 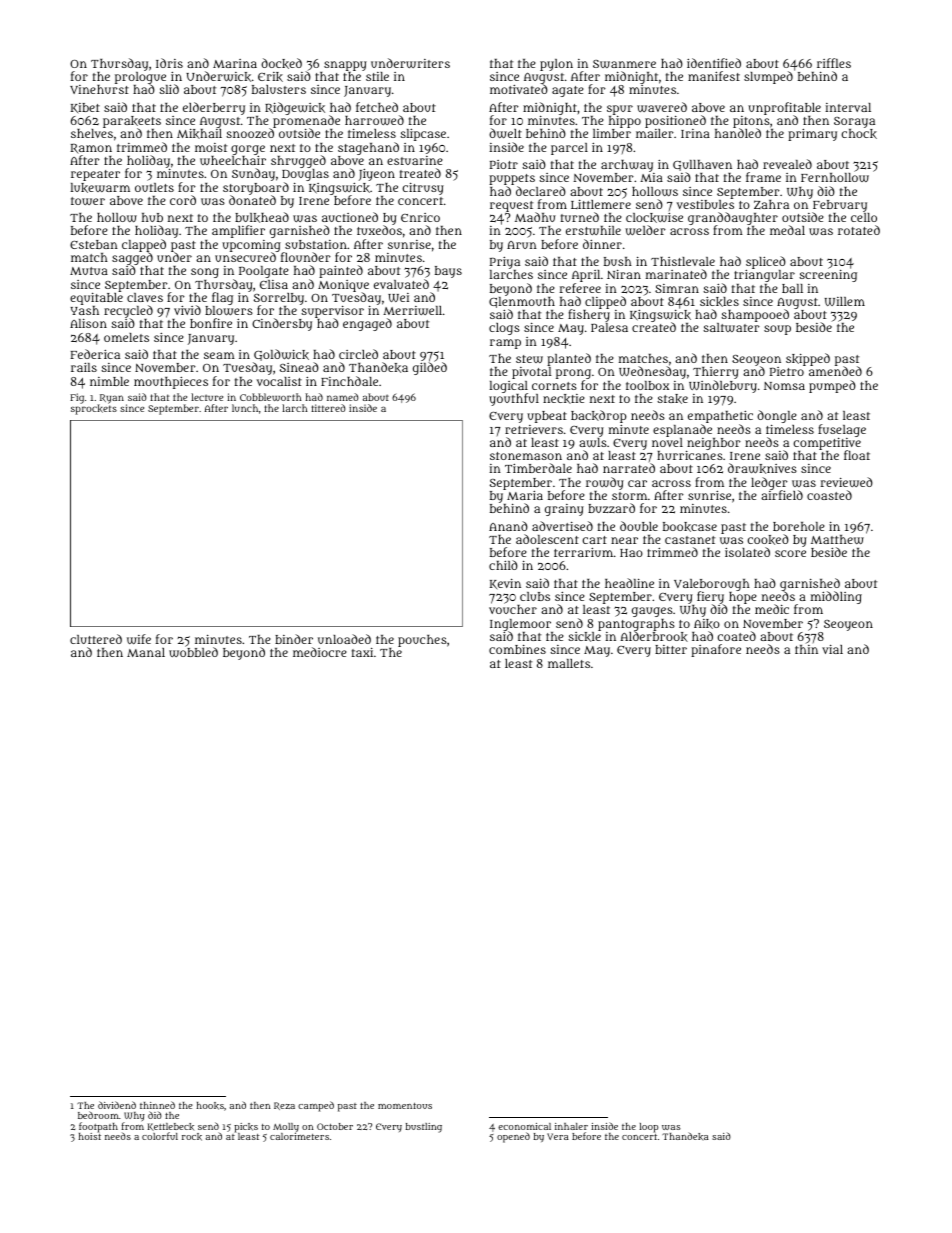 I want to click on mouthpieces, so click(x=171, y=383).
